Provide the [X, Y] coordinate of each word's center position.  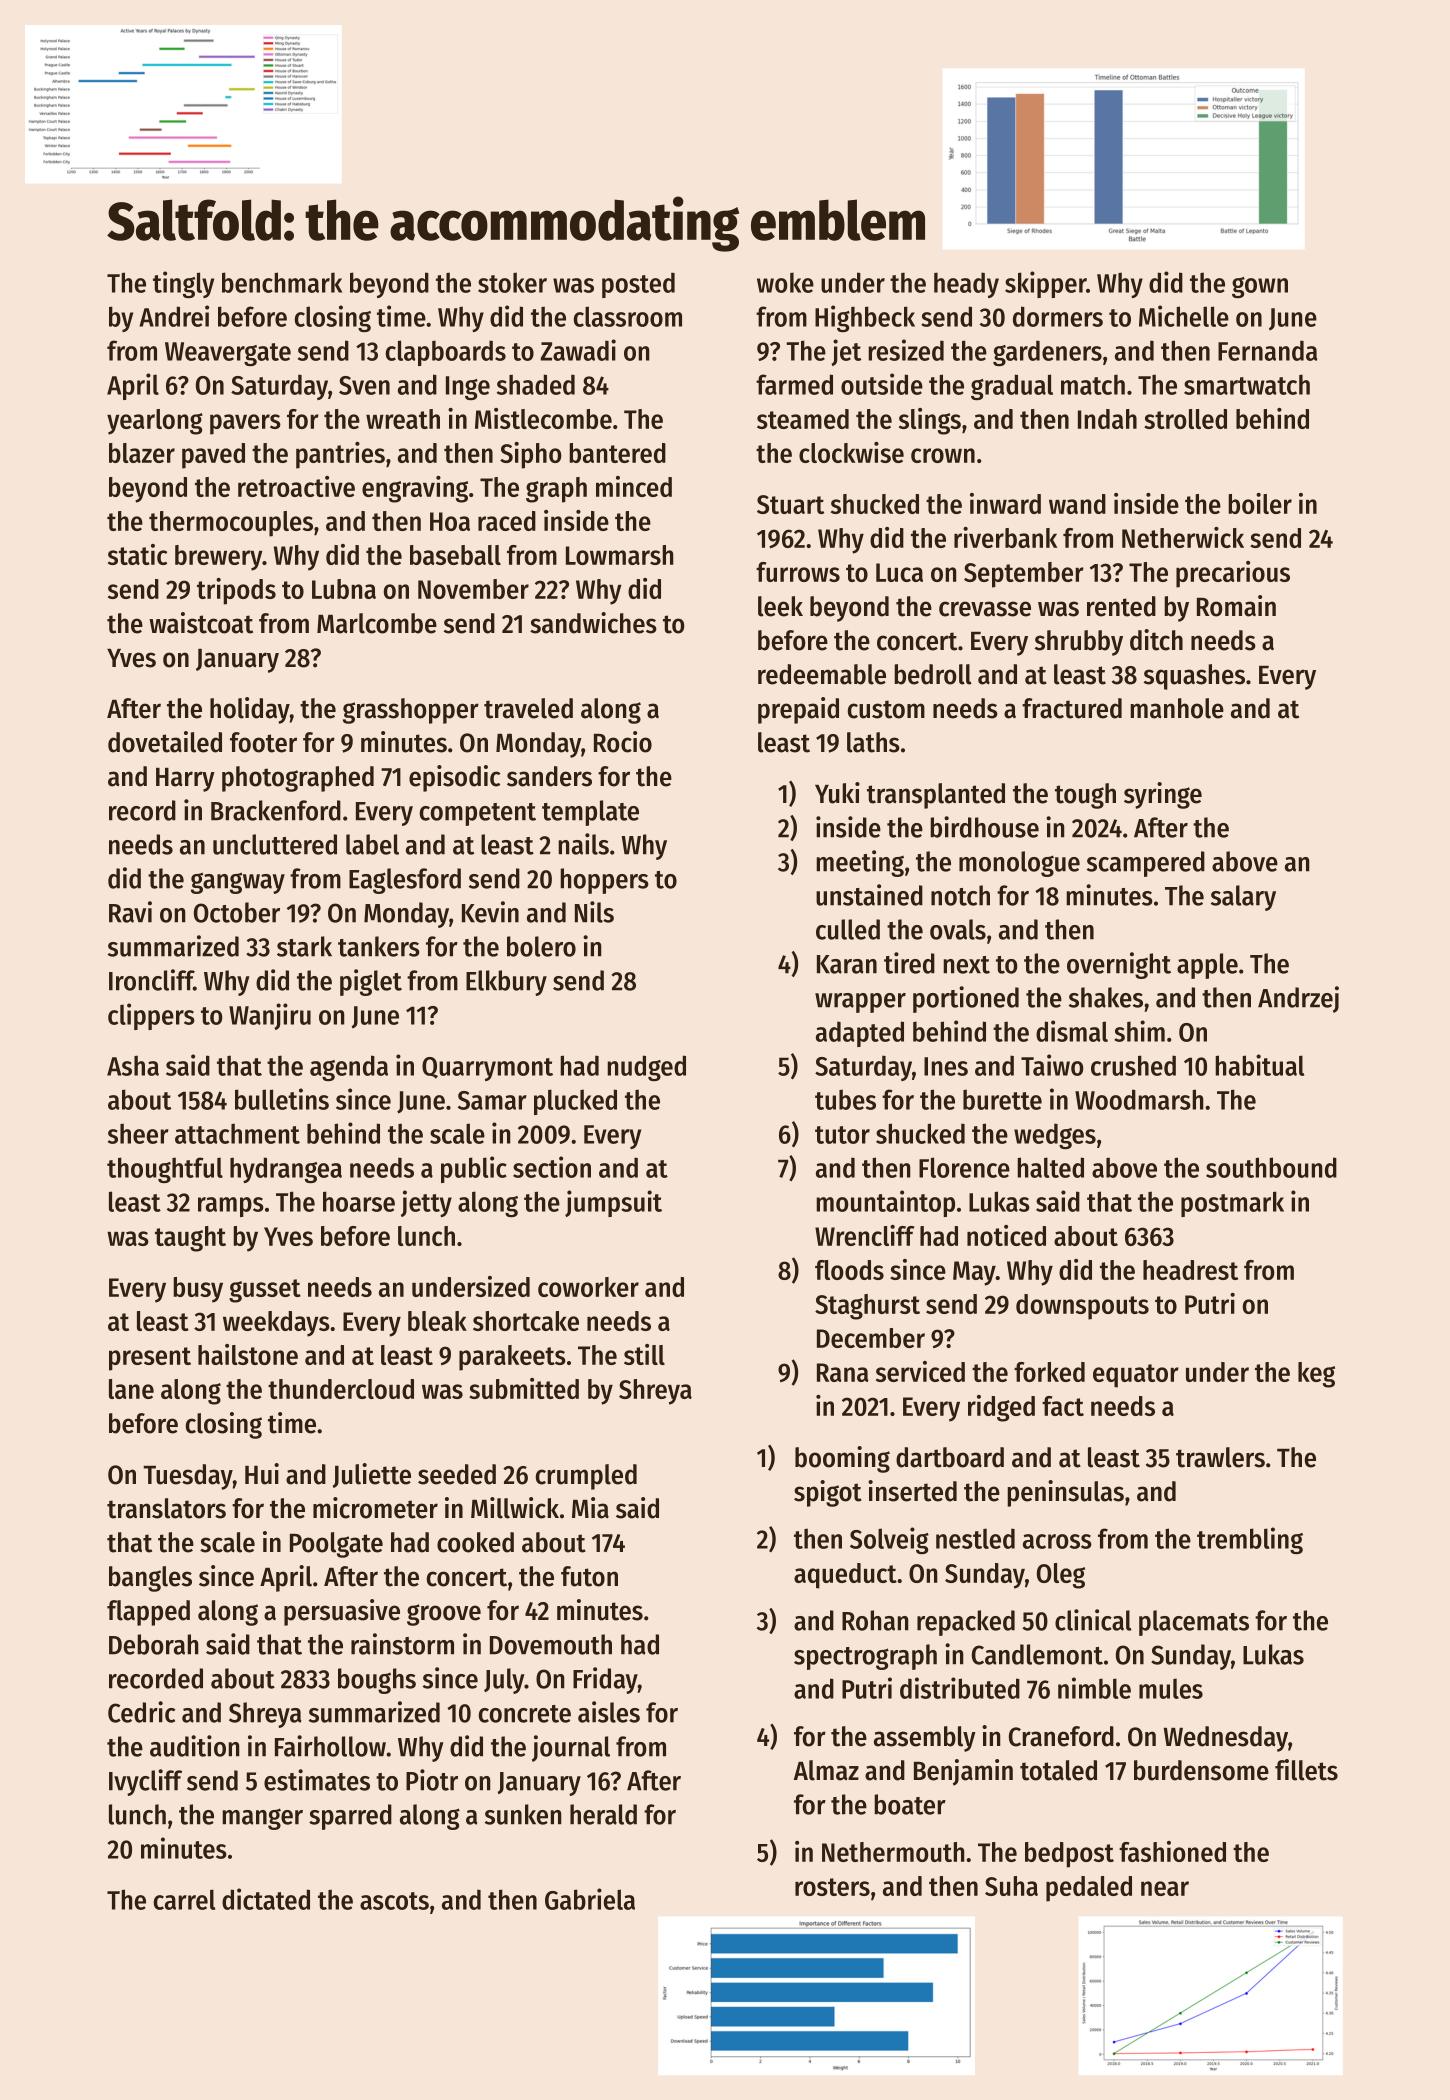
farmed [794, 384]
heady [966, 285]
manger [262, 1819]
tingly [183, 284]
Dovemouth [551, 1644]
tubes [845, 1099]
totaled [1058, 1770]
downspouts [1082, 1307]
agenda [349, 1068]
